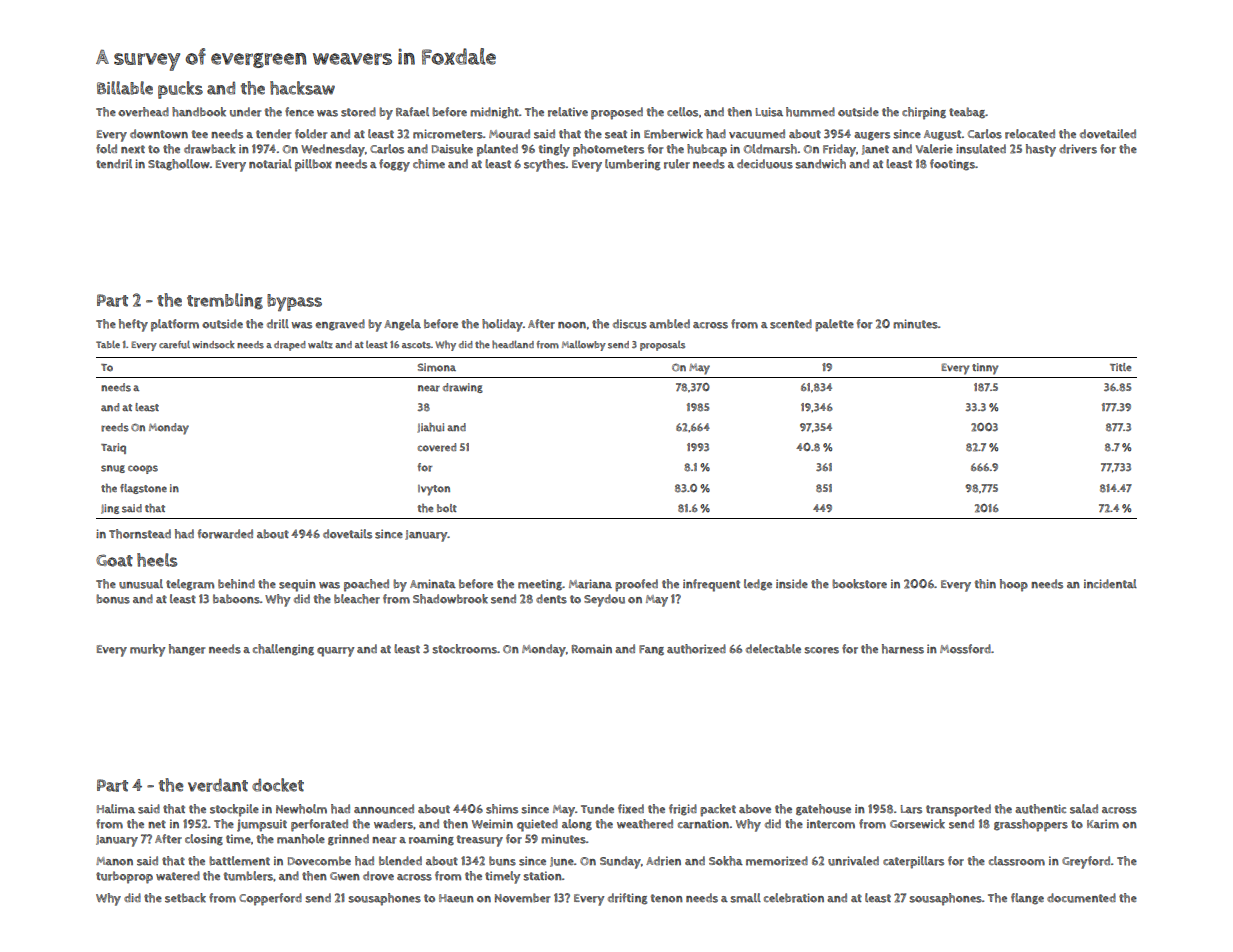 The image size is (1233, 952). Describe the element at coordinates (185, 898) in the document. I see `setback` at that location.
